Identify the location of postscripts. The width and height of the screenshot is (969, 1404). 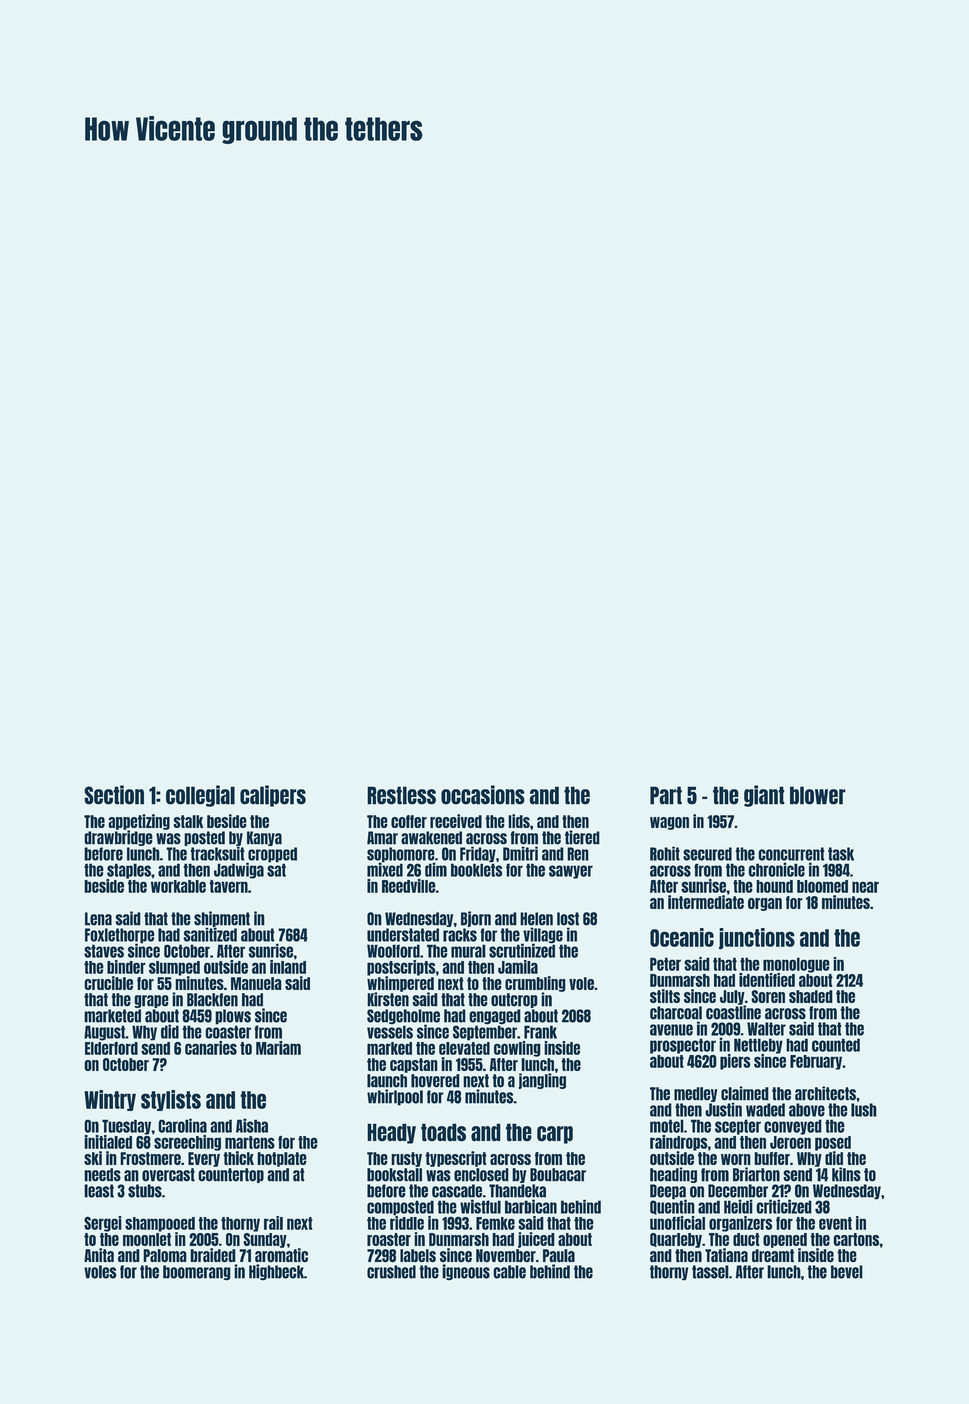
(401, 968).
